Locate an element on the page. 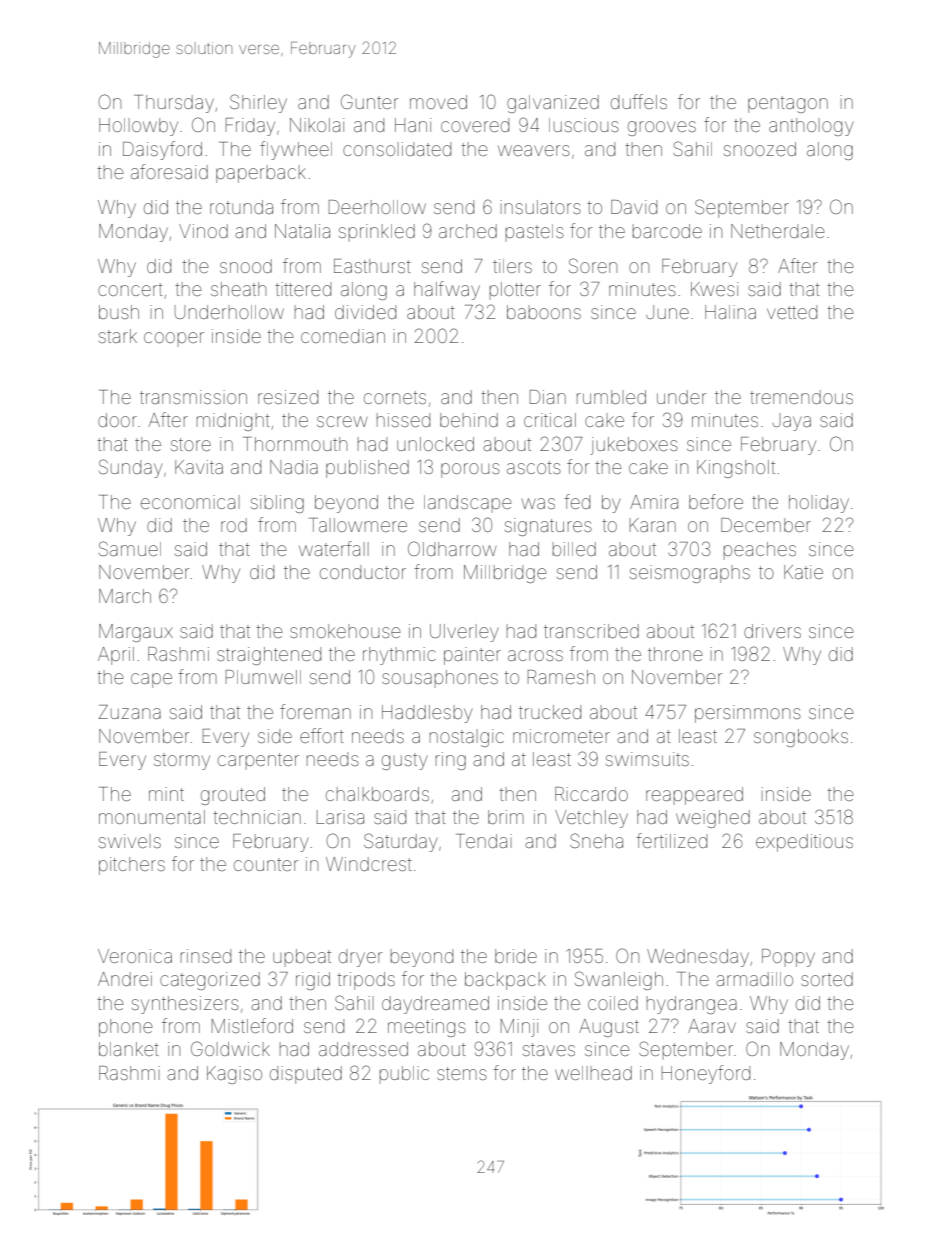 This image has width=952, height=1233. Honeyford is located at coordinates (706, 1074).
